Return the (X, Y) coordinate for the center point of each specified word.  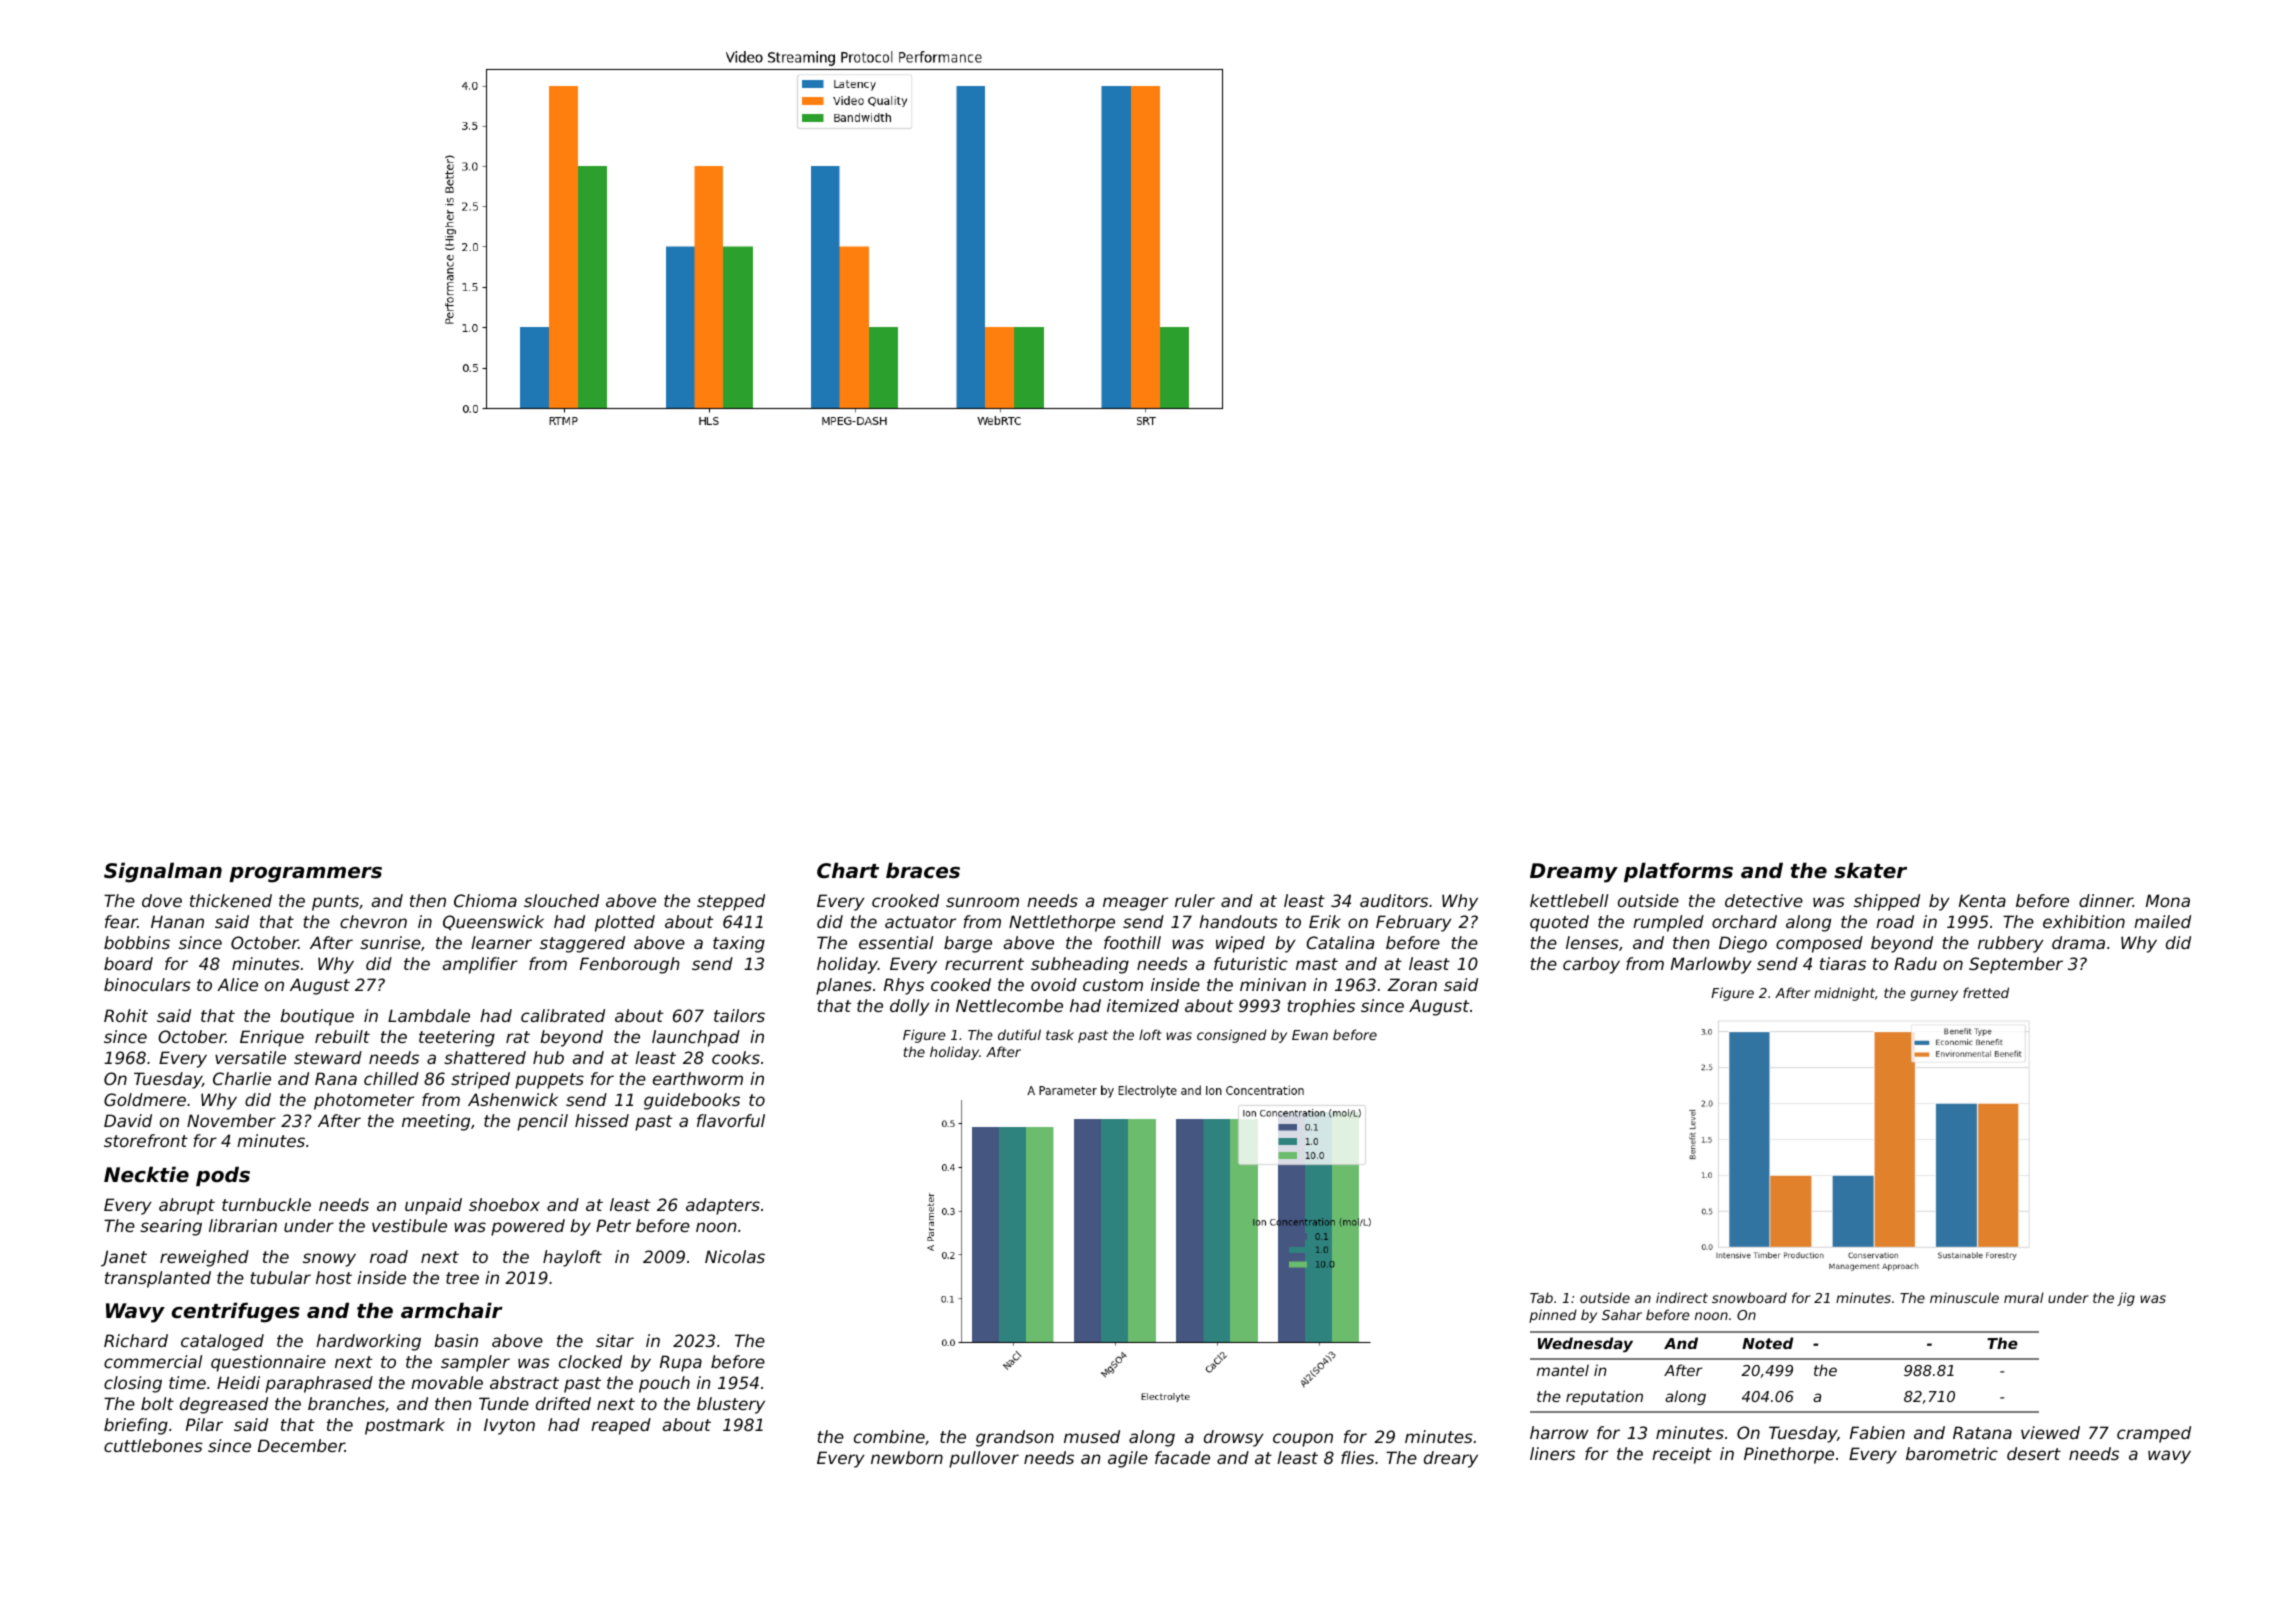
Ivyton (509, 1426)
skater (1870, 870)
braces (923, 870)
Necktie (146, 1174)
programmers (305, 875)
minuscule (1964, 1297)
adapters (723, 1206)
